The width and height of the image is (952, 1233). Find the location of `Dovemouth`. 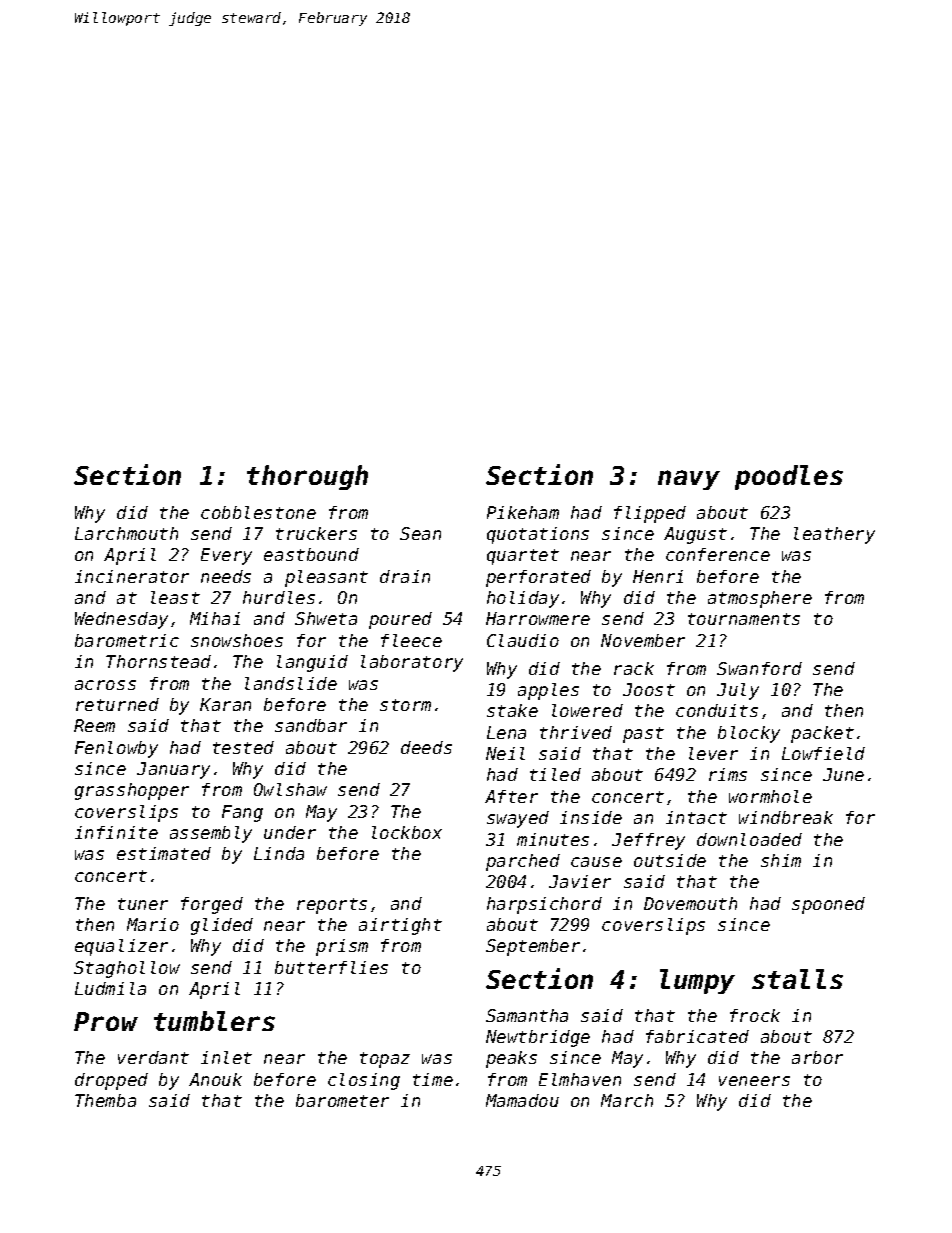

Dovemouth is located at coordinates (690, 903).
